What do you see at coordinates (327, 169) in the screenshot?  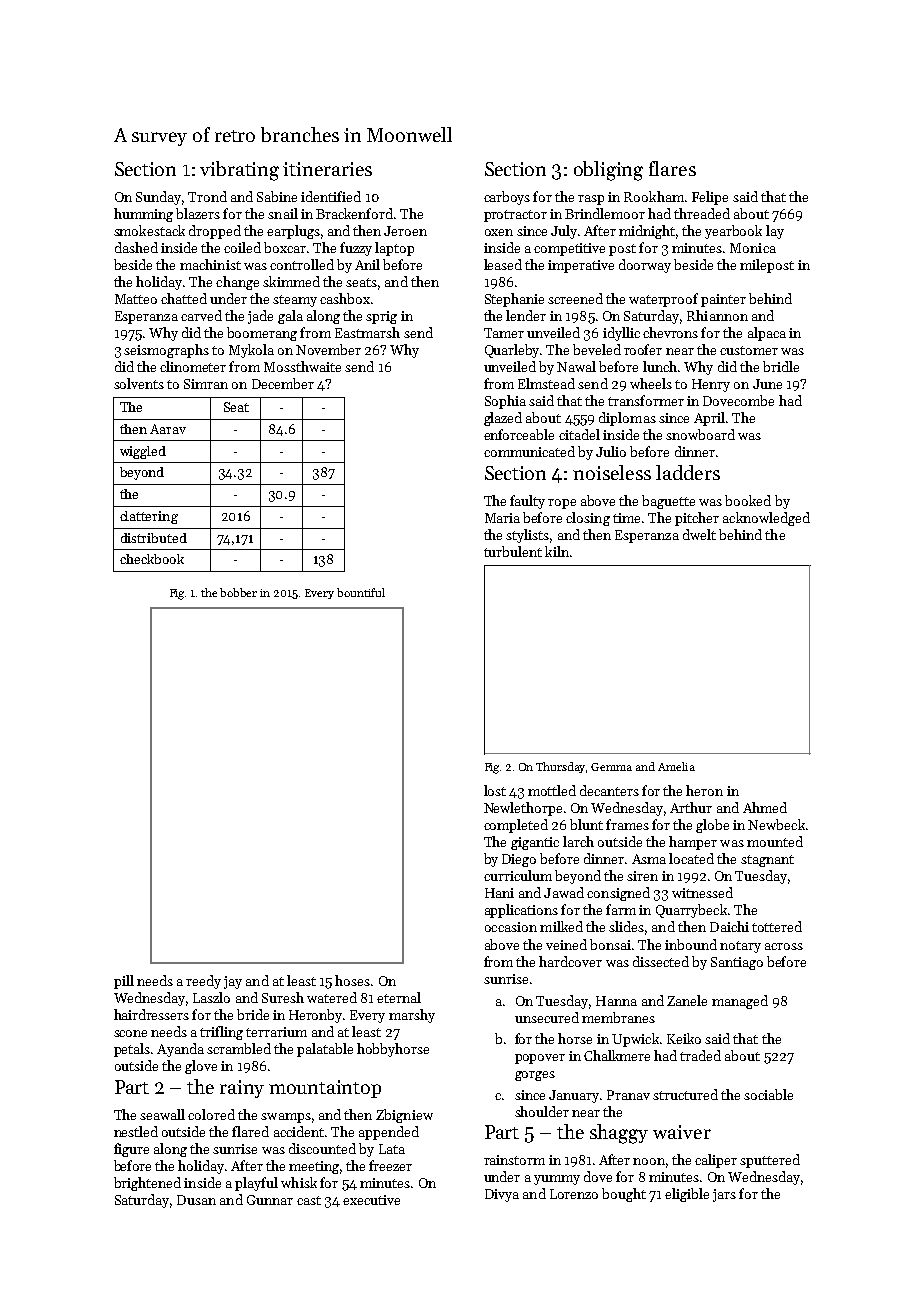 I see `itineraries` at bounding box center [327, 169].
